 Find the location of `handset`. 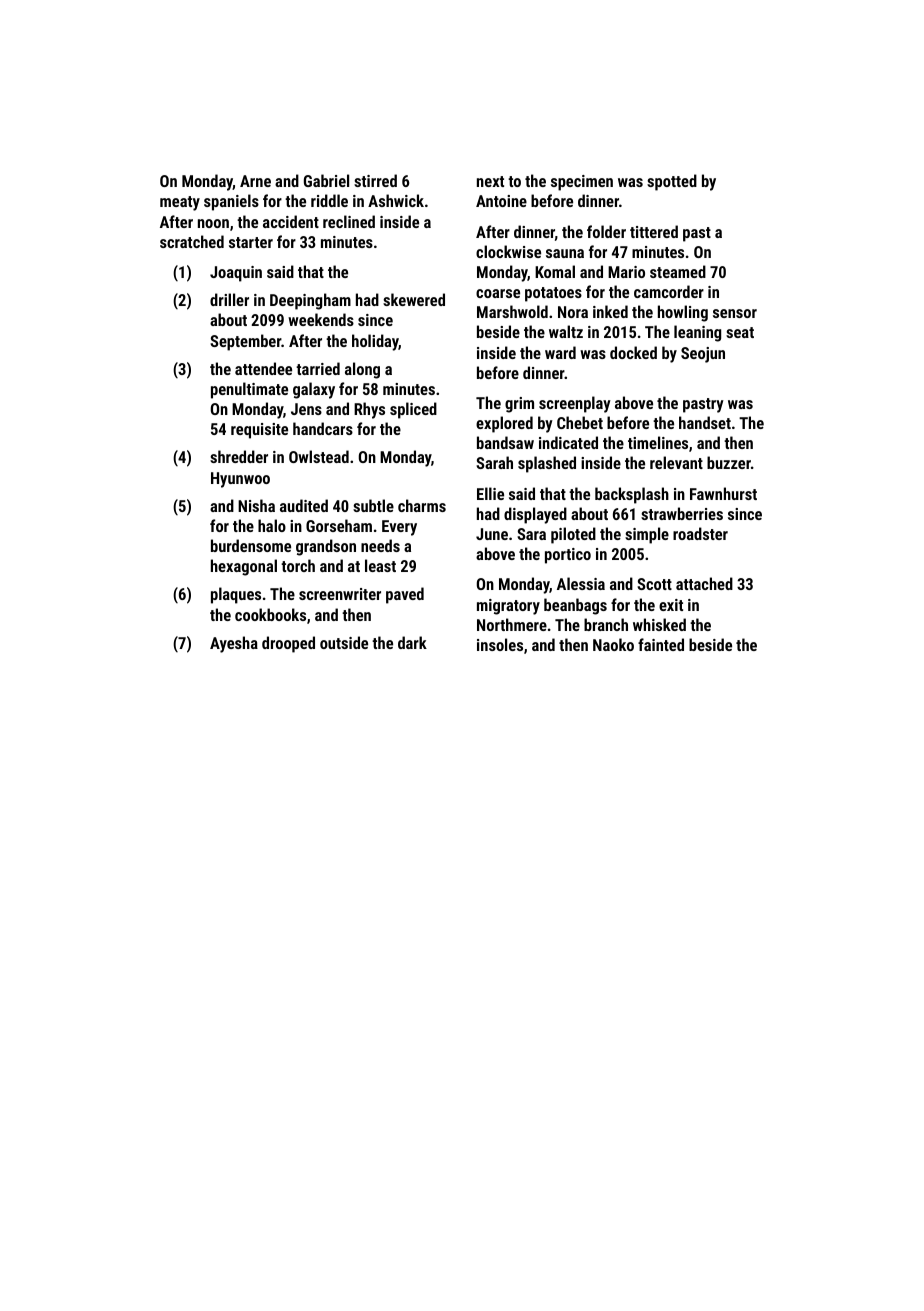

handset is located at coordinates (705, 422).
